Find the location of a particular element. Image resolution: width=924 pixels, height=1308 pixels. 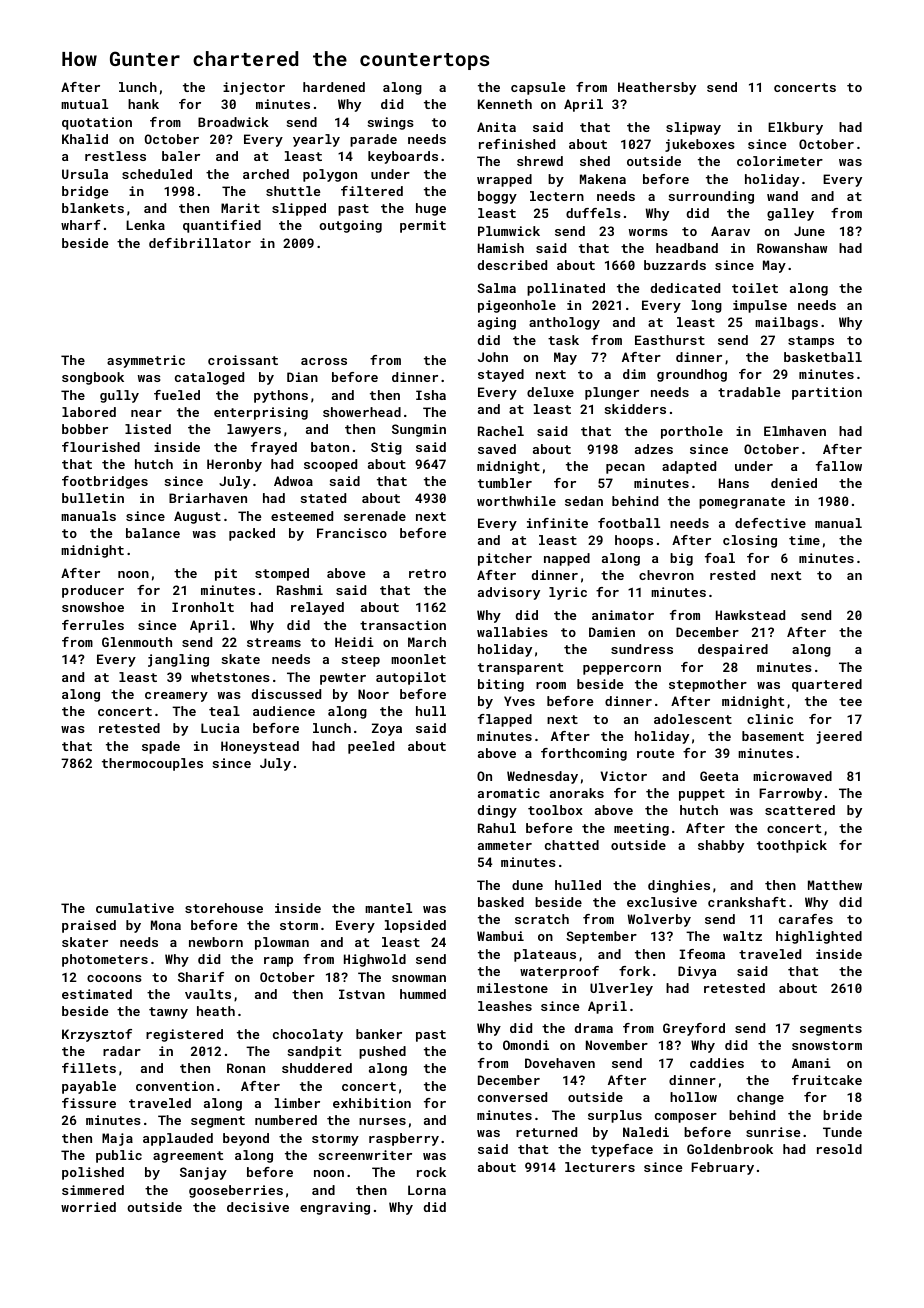

praised is located at coordinates (89, 926).
